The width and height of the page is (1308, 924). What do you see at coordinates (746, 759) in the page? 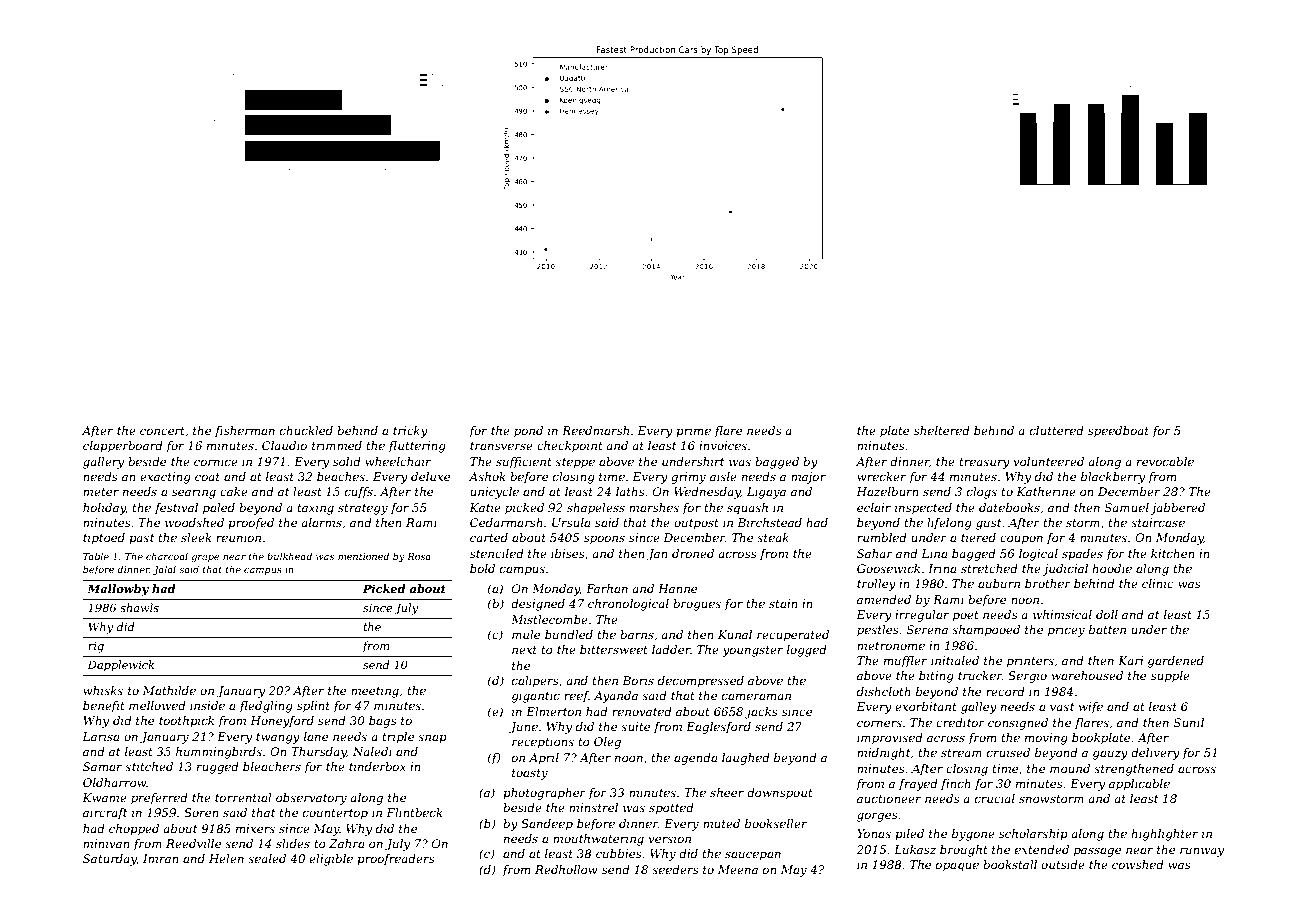
I see `laughed` at bounding box center [746, 759].
